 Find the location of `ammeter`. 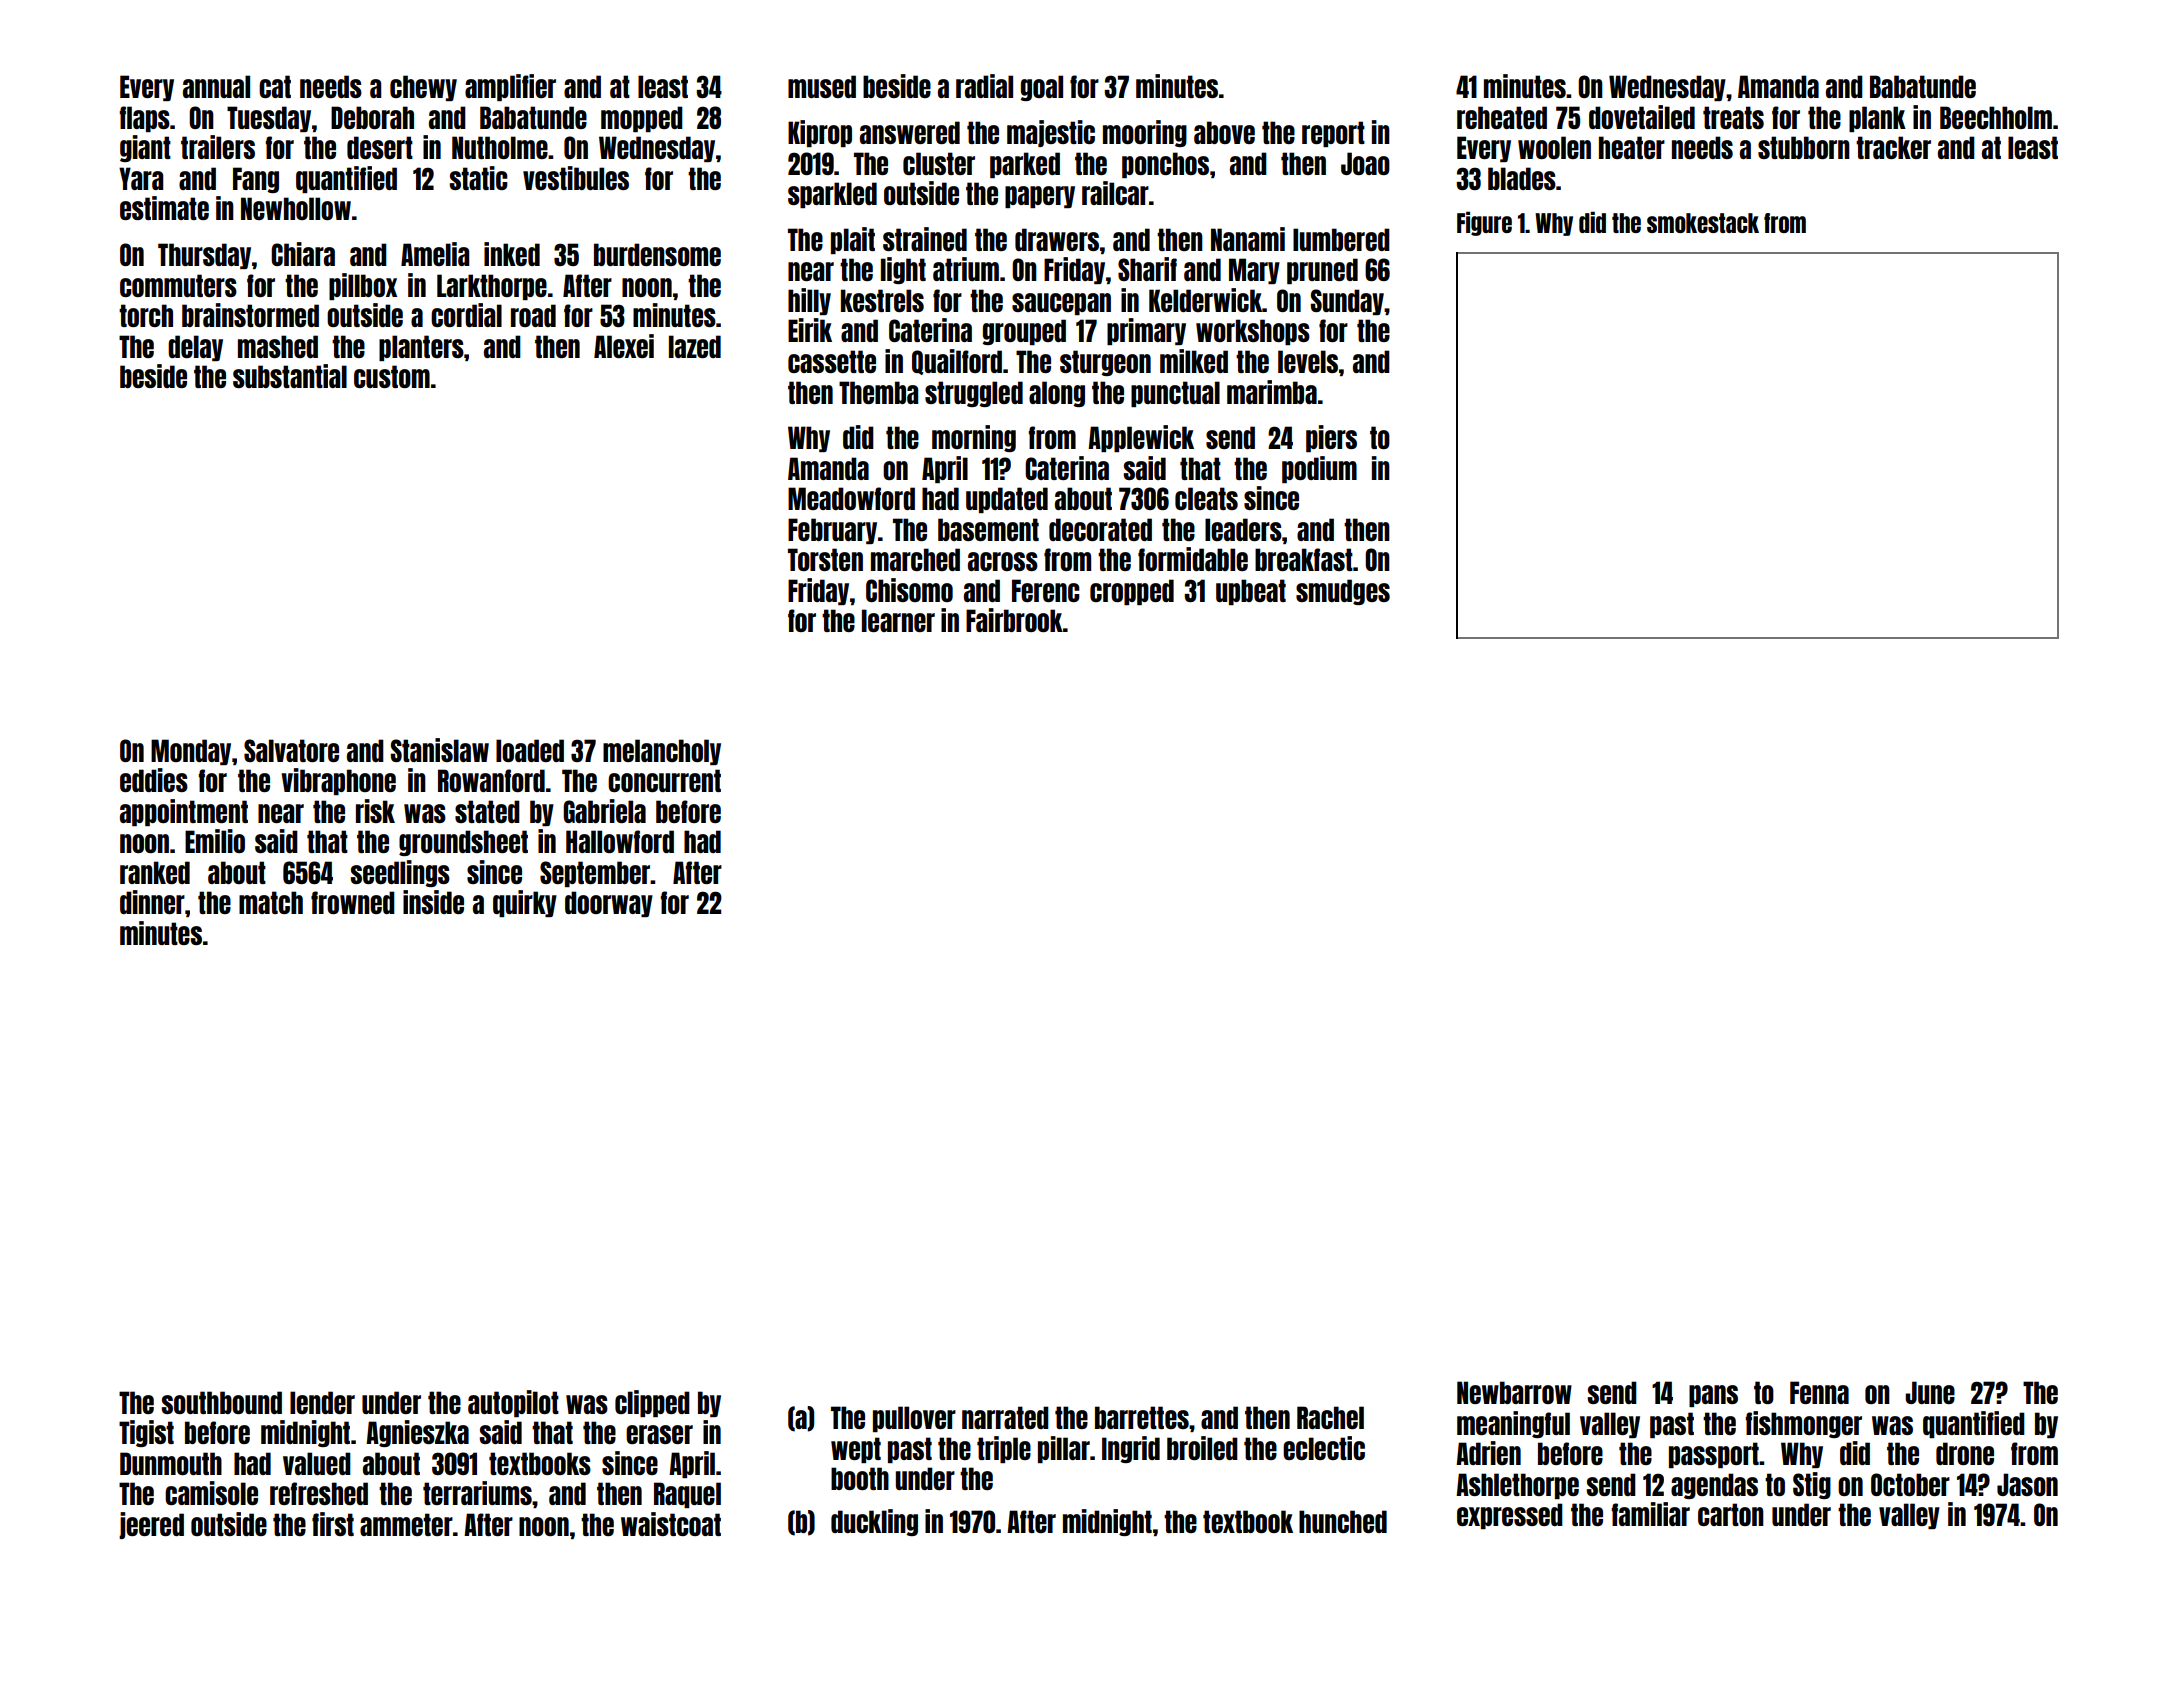

ammeter is located at coordinates (406, 1524).
